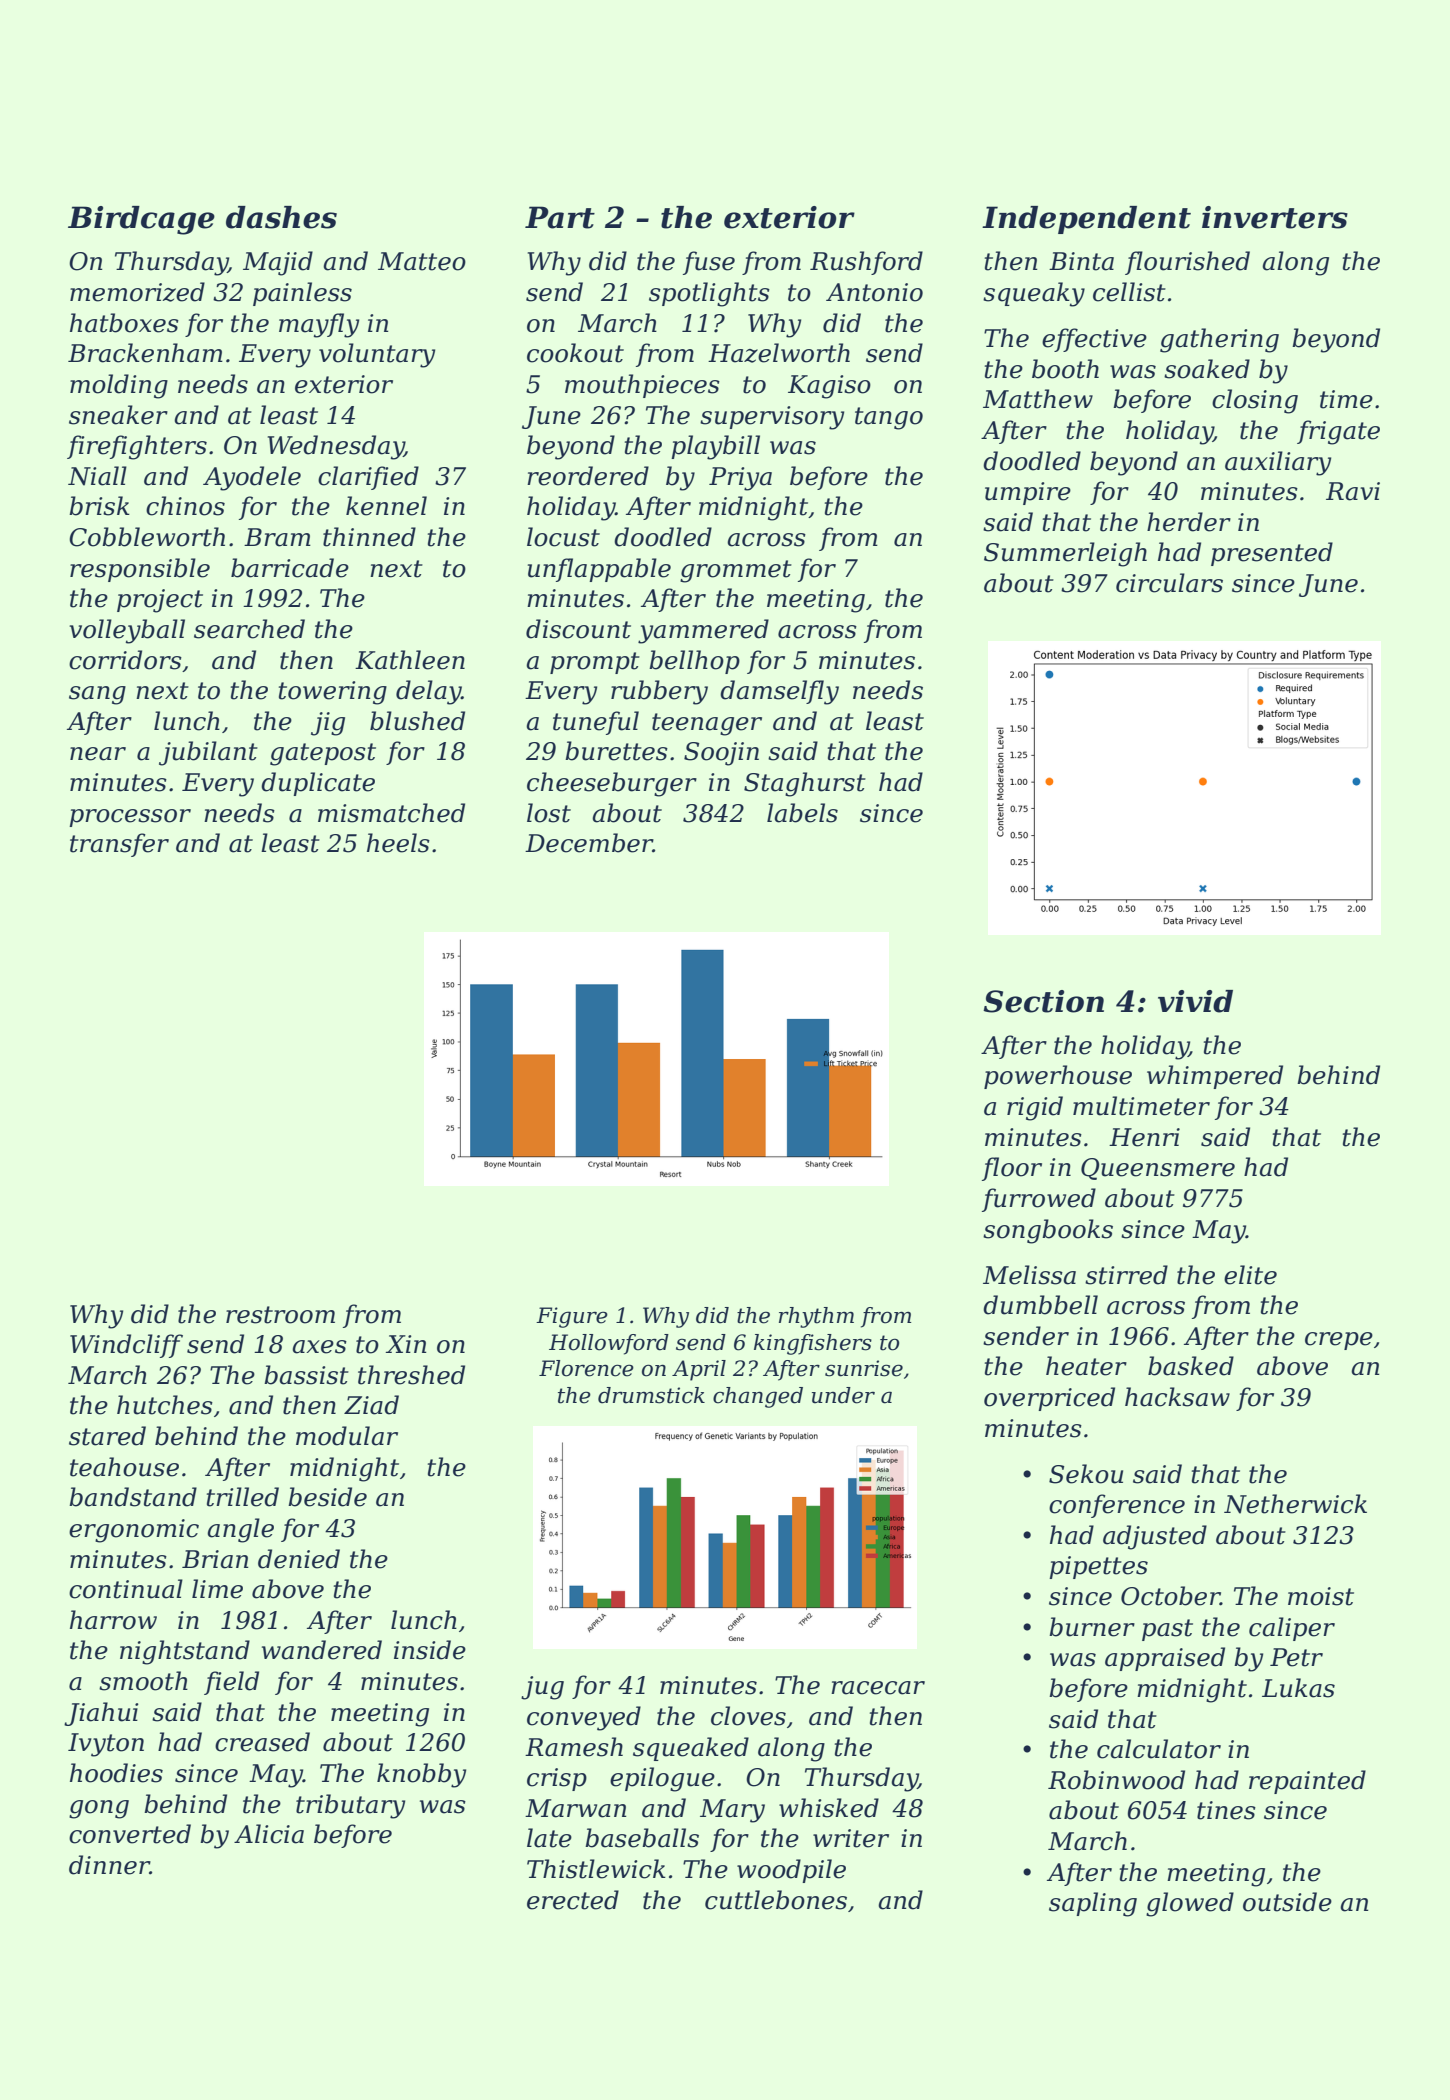 The image size is (1450, 2100). What do you see at coordinates (1190, 1904) in the screenshot?
I see `glowed` at bounding box center [1190, 1904].
